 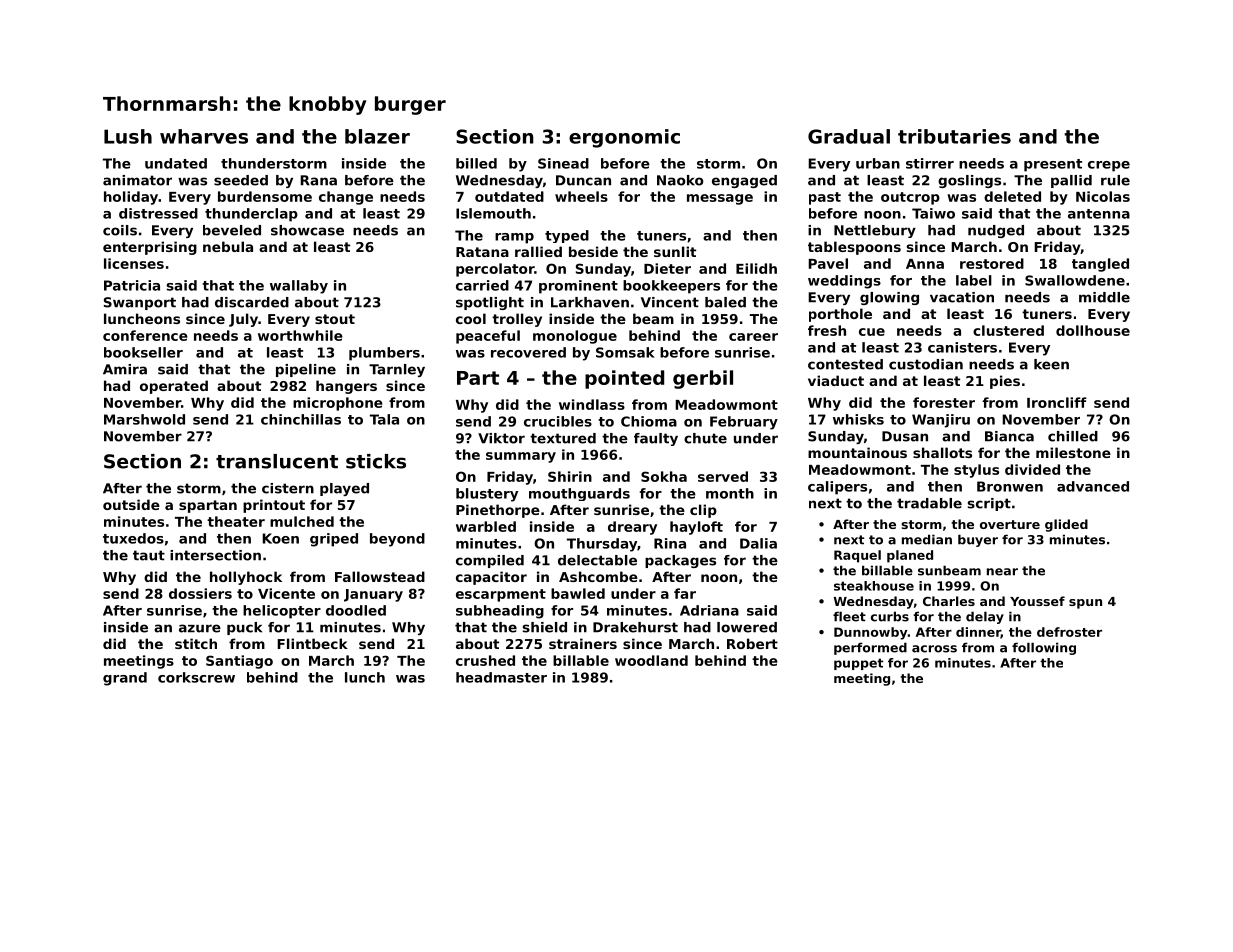 What do you see at coordinates (232, 230) in the document?
I see `beveled` at bounding box center [232, 230].
